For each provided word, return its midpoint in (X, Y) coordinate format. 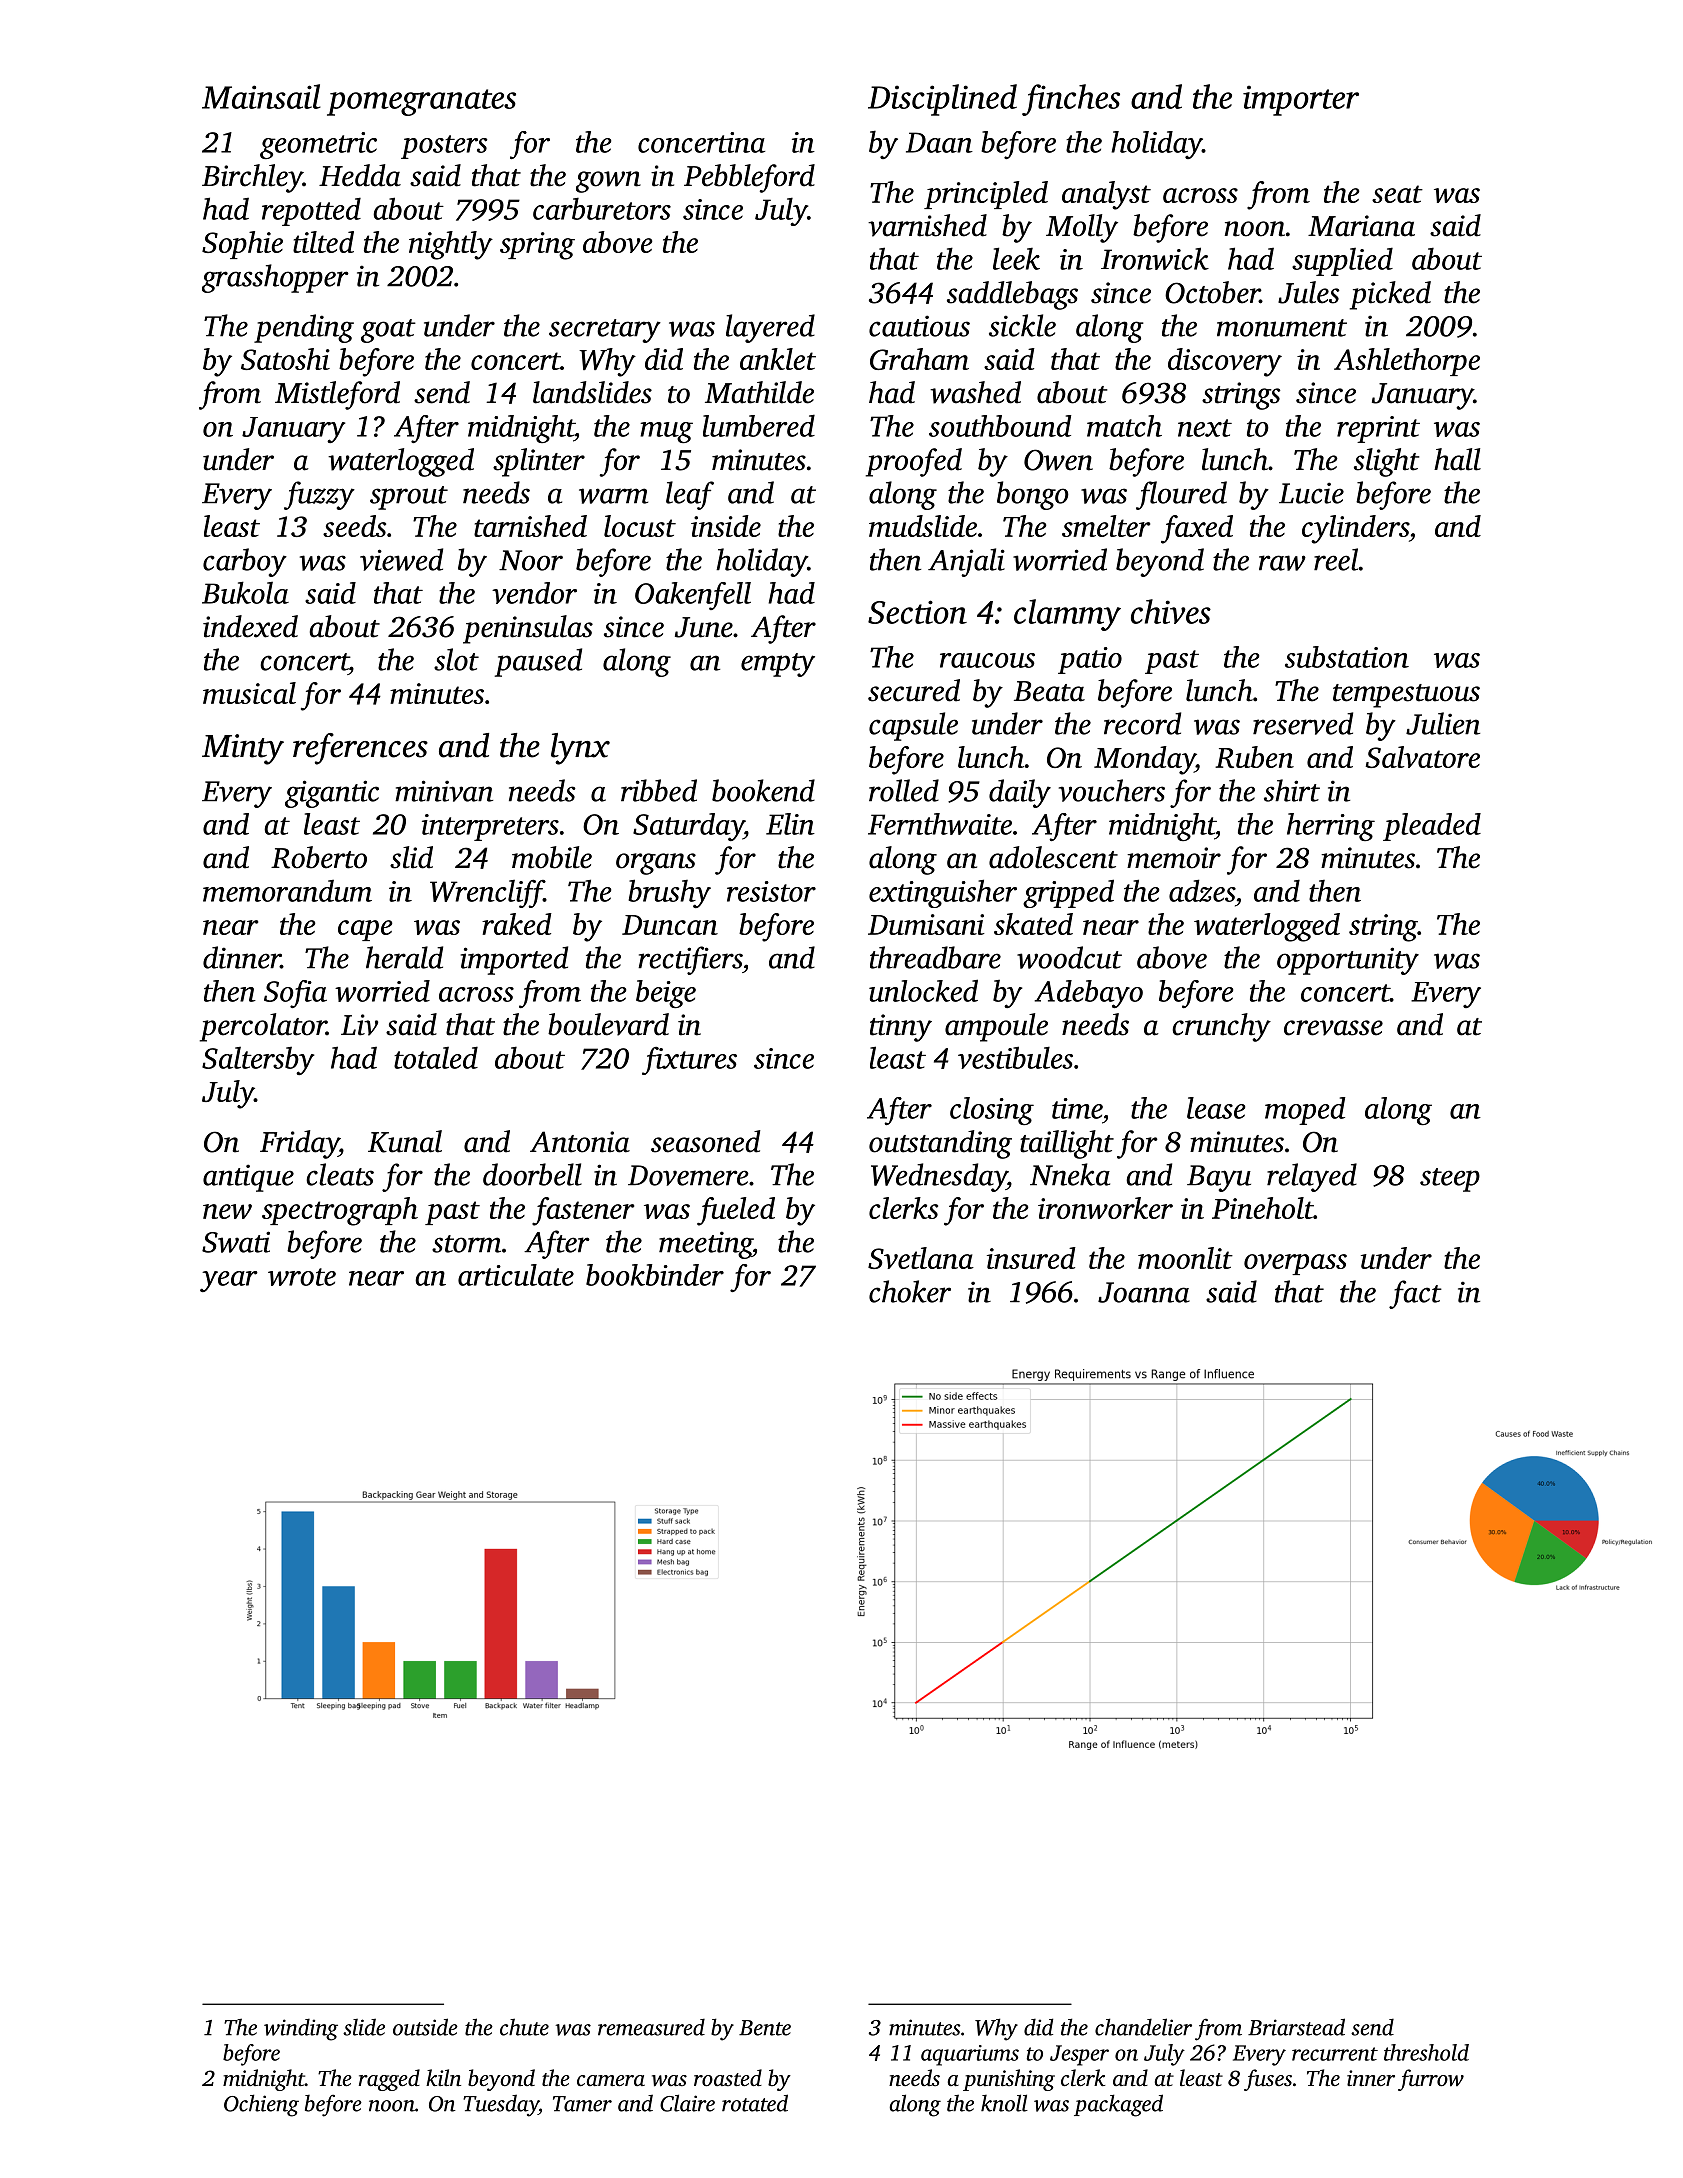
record (1142, 723)
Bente (765, 2028)
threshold (1426, 2052)
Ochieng (261, 2105)
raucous (987, 660)
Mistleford (337, 395)
